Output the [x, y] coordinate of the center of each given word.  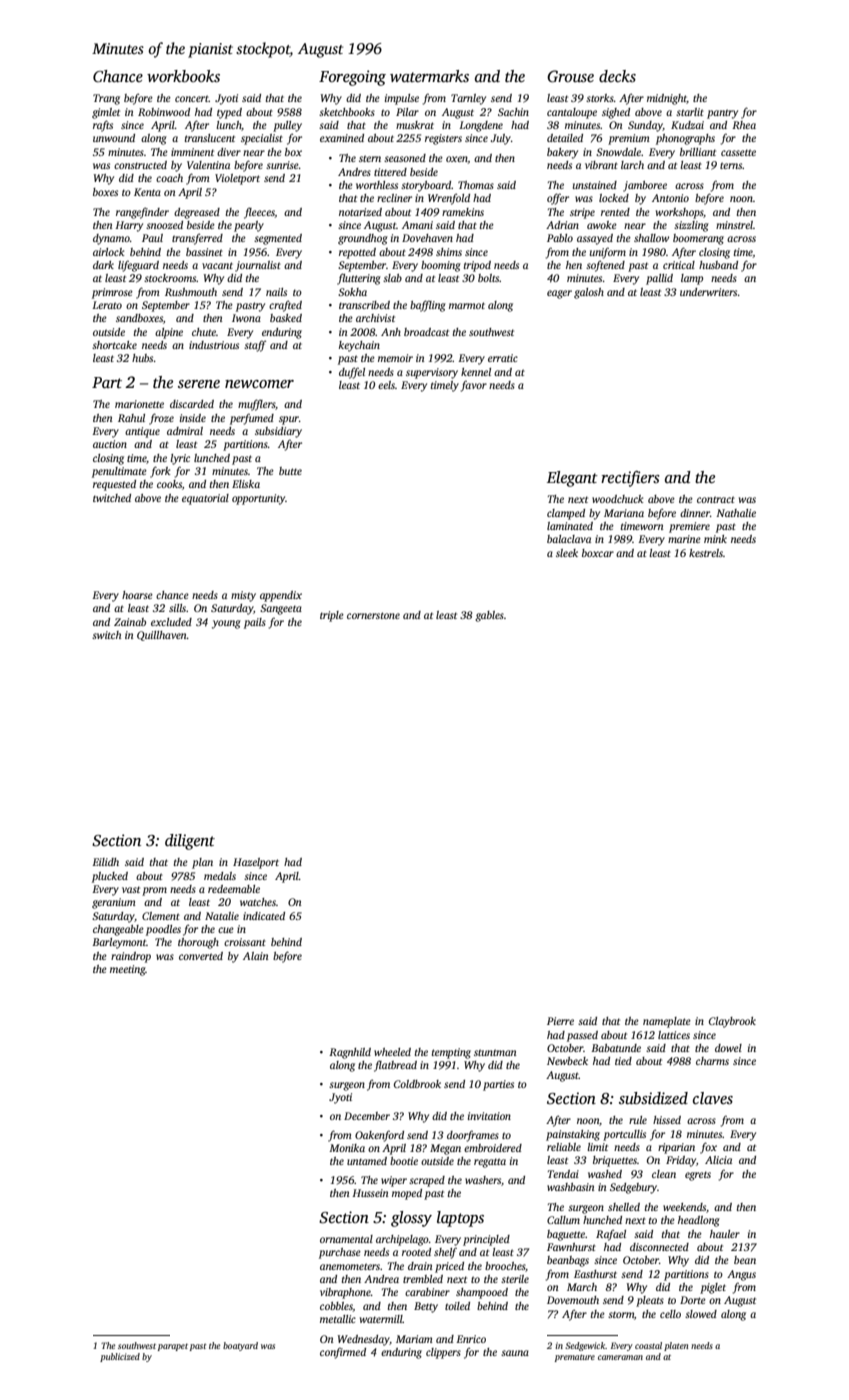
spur [289, 420]
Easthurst [595, 1274]
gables [489, 616]
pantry [722, 114]
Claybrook [732, 1022]
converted [201, 956]
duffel [352, 373]
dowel [728, 1048]
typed [229, 113]
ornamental [346, 1239]
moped [407, 1194]
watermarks [429, 76]
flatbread [395, 1066]
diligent [190, 842]
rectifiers [630, 479]
